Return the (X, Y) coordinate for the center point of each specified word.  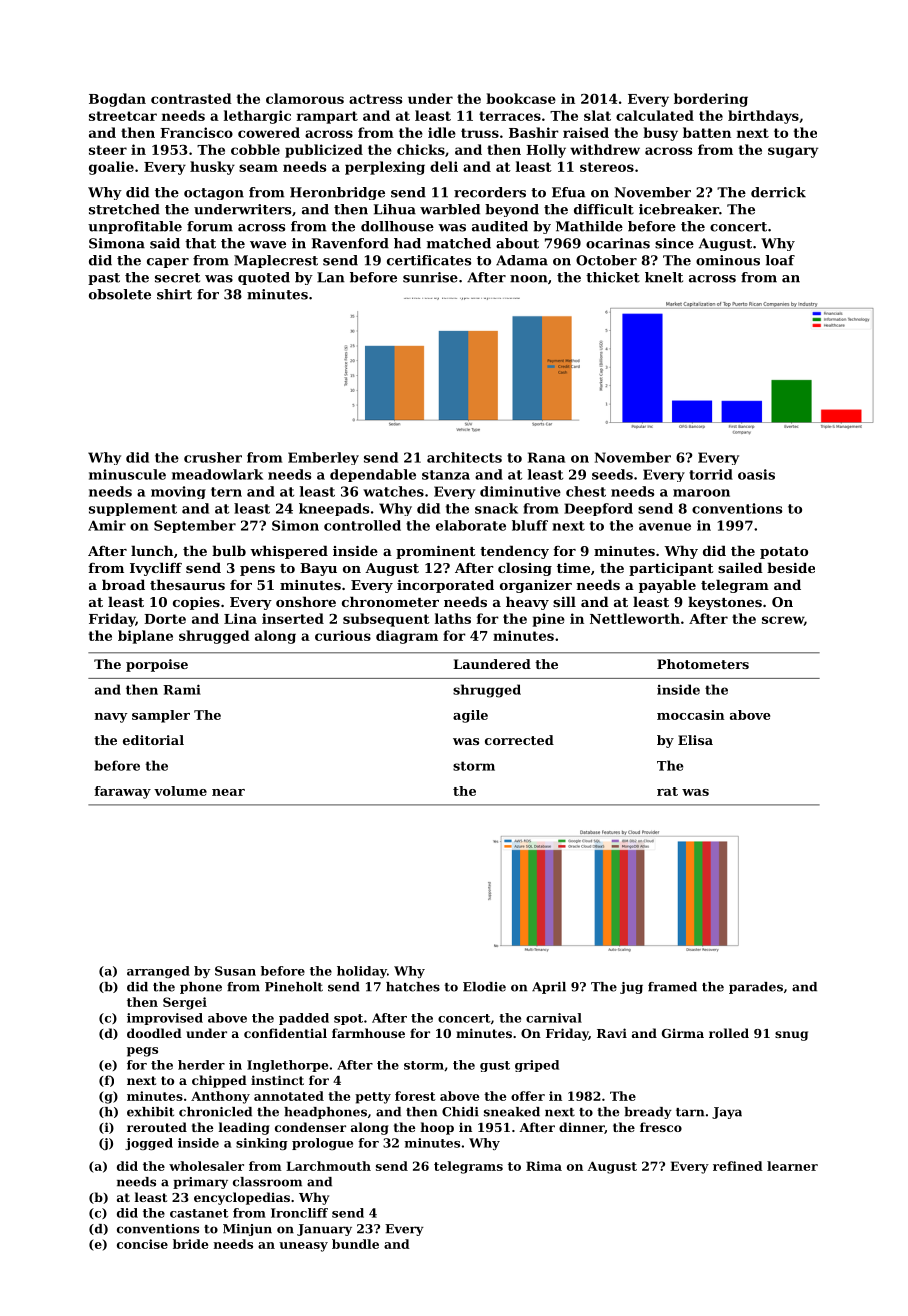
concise (142, 1244)
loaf (780, 260)
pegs (142, 1052)
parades (756, 988)
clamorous (305, 98)
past (104, 279)
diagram (407, 637)
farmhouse (368, 1033)
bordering (711, 100)
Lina (240, 618)
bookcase (521, 98)
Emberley (323, 458)
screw (783, 620)
